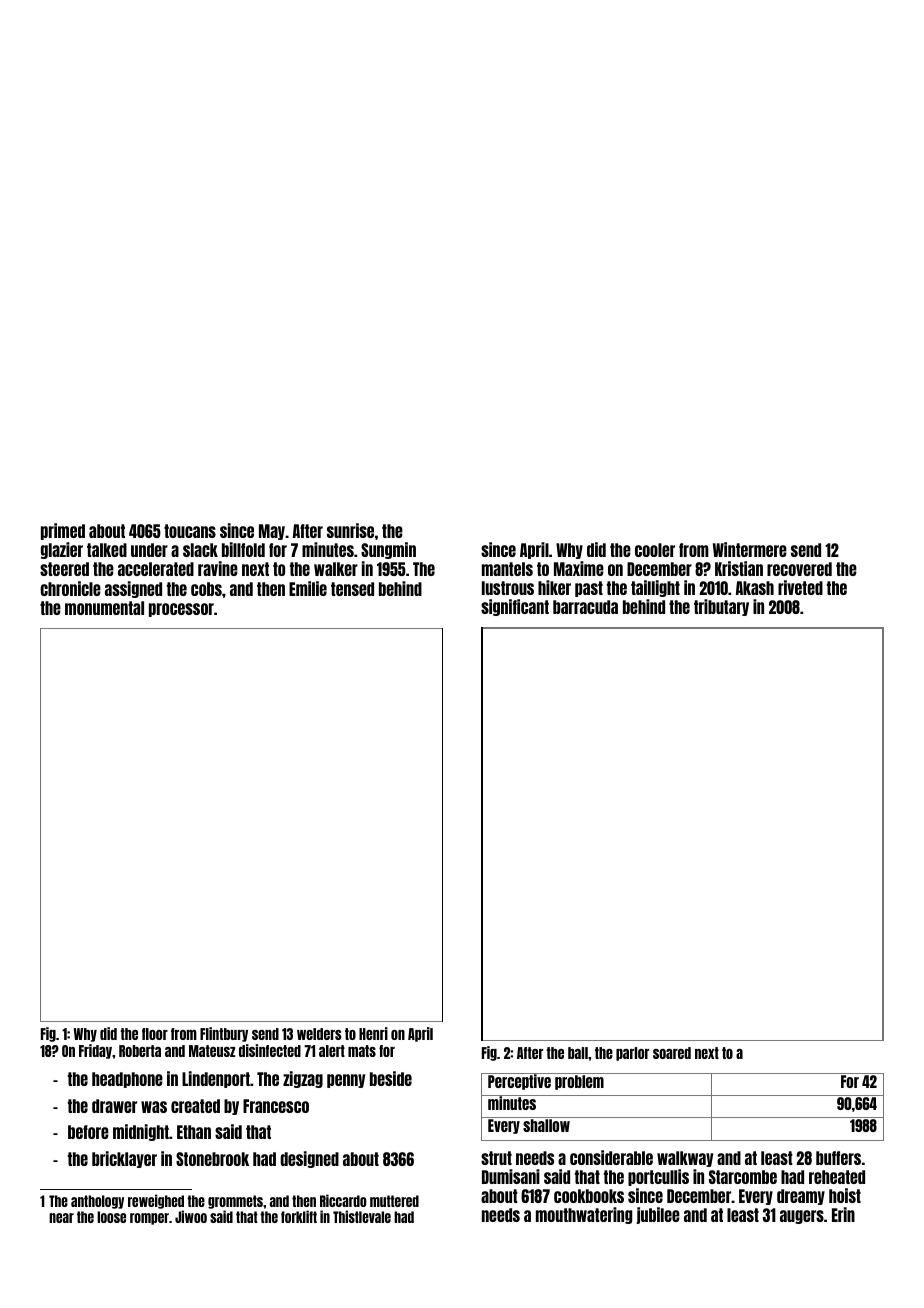  What do you see at coordinates (206, 589) in the page?
I see `cobs` at bounding box center [206, 589].
